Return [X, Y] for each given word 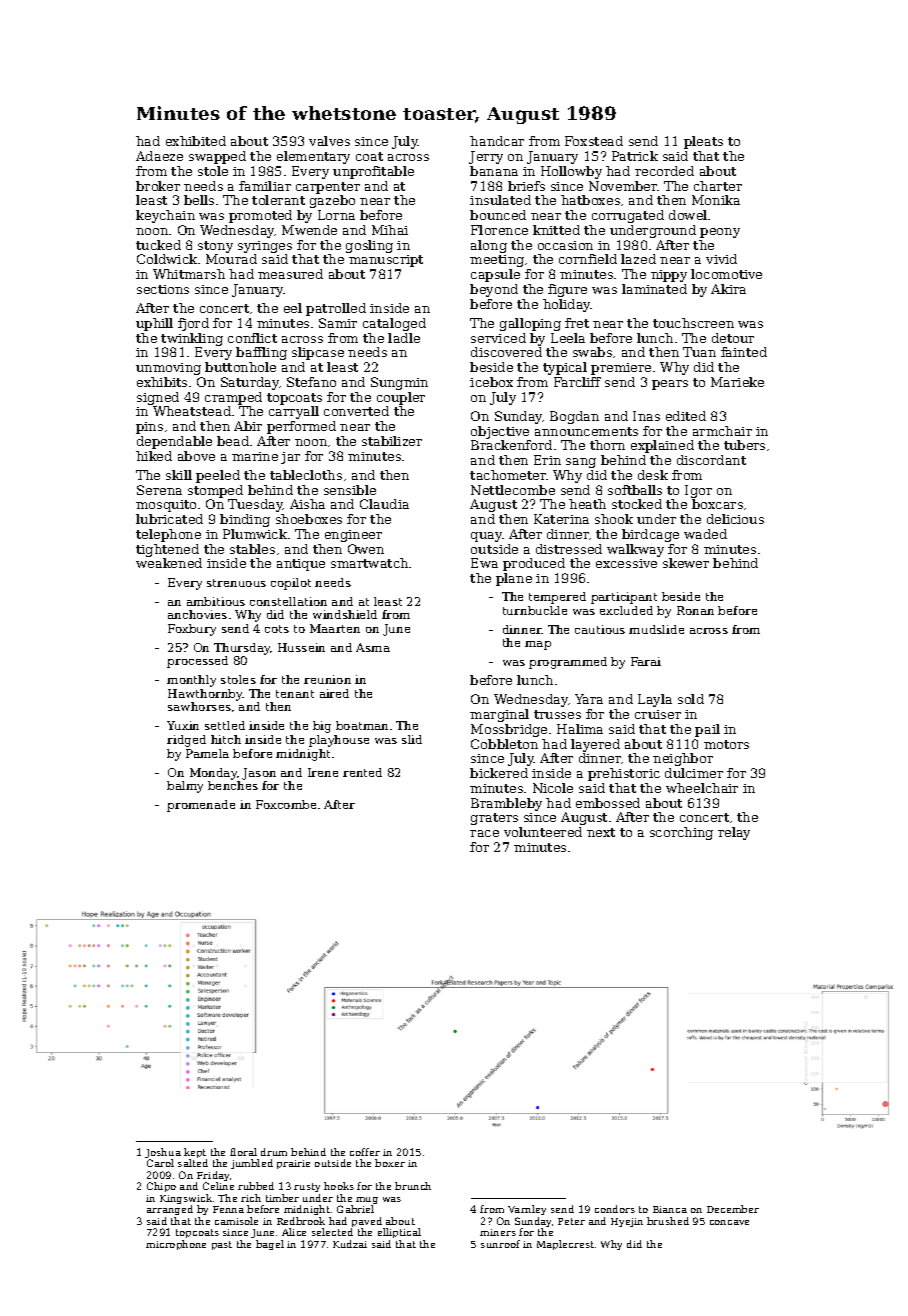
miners [498, 1232]
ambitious [216, 601]
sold [691, 699]
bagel [270, 1245]
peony [720, 233]
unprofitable [373, 172]
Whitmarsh [189, 274]
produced [534, 564]
